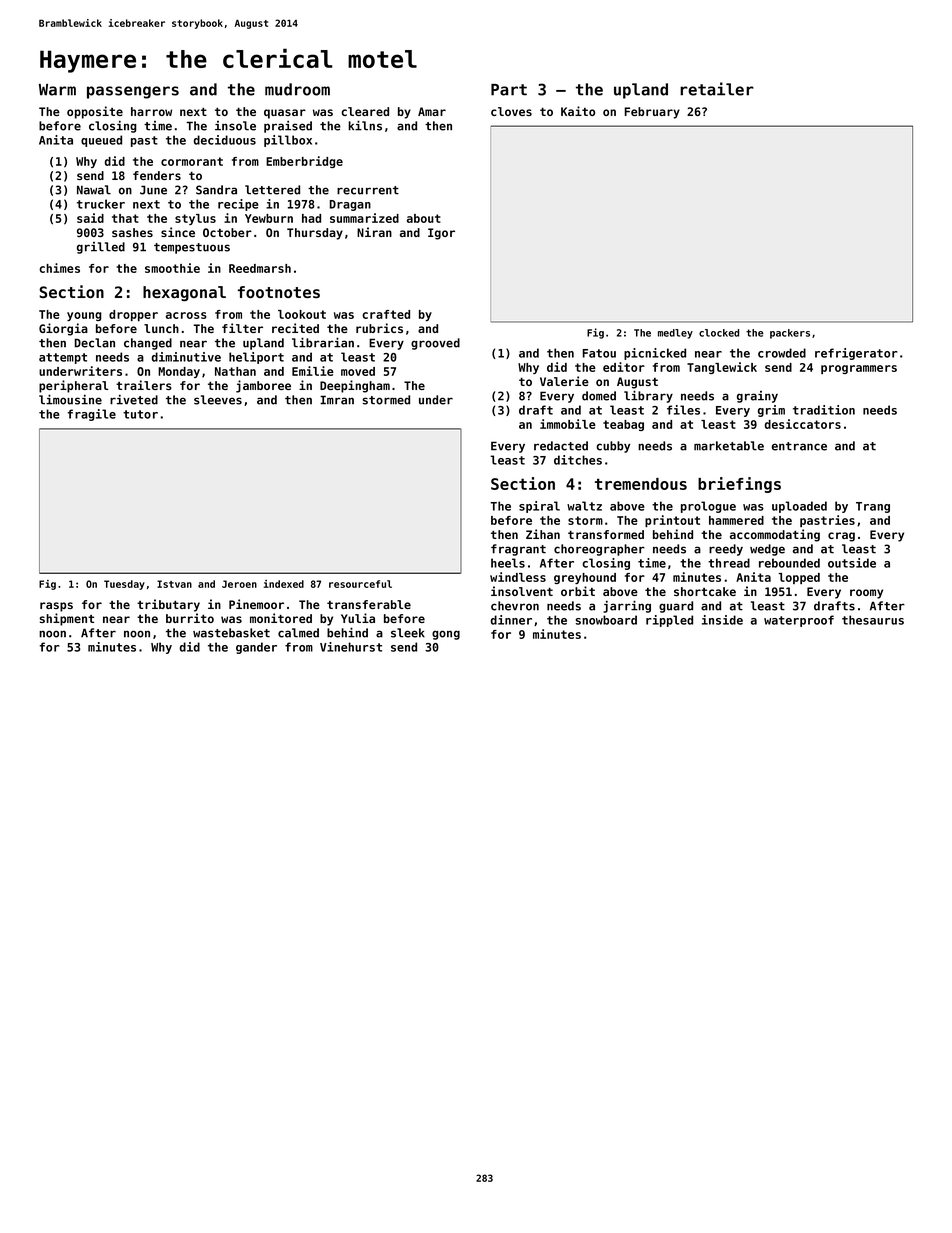  What do you see at coordinates (790, 334) in the document?
I see `packers` at bounding box center [790, 334].
